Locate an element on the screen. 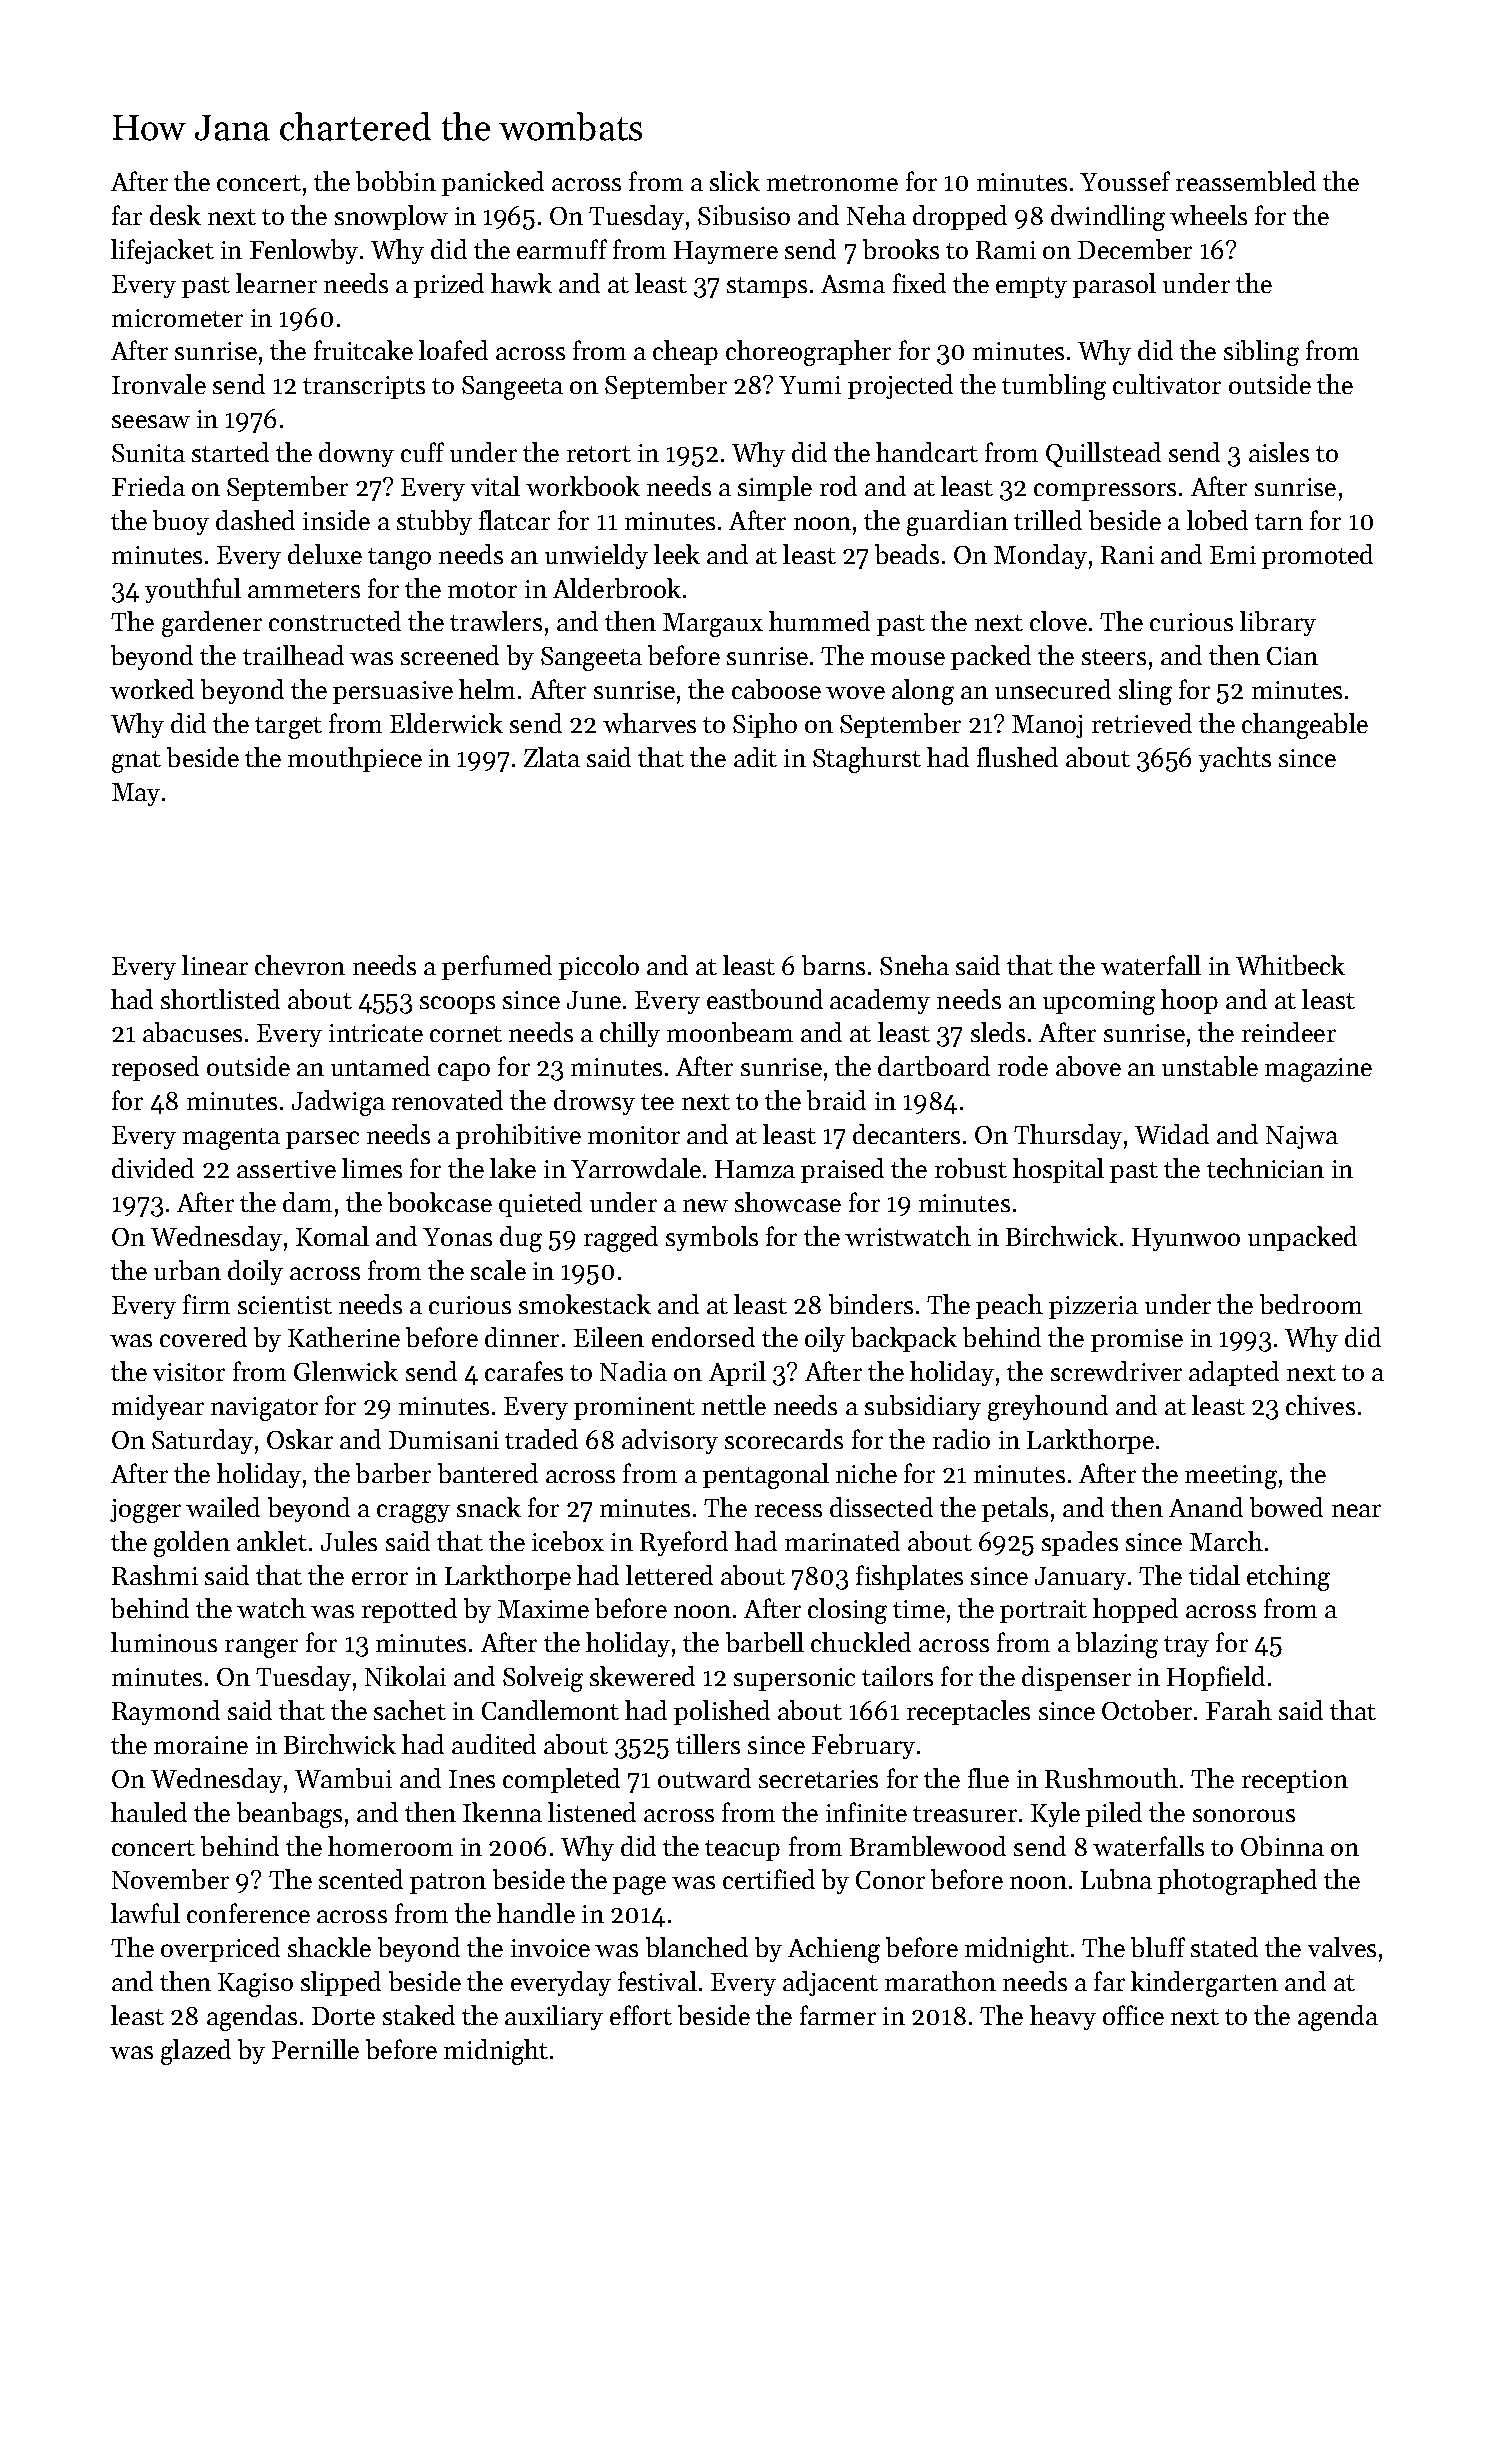 This screenshot has width=1496, height=2464. ranger is located at coordinates (261, 1648).
